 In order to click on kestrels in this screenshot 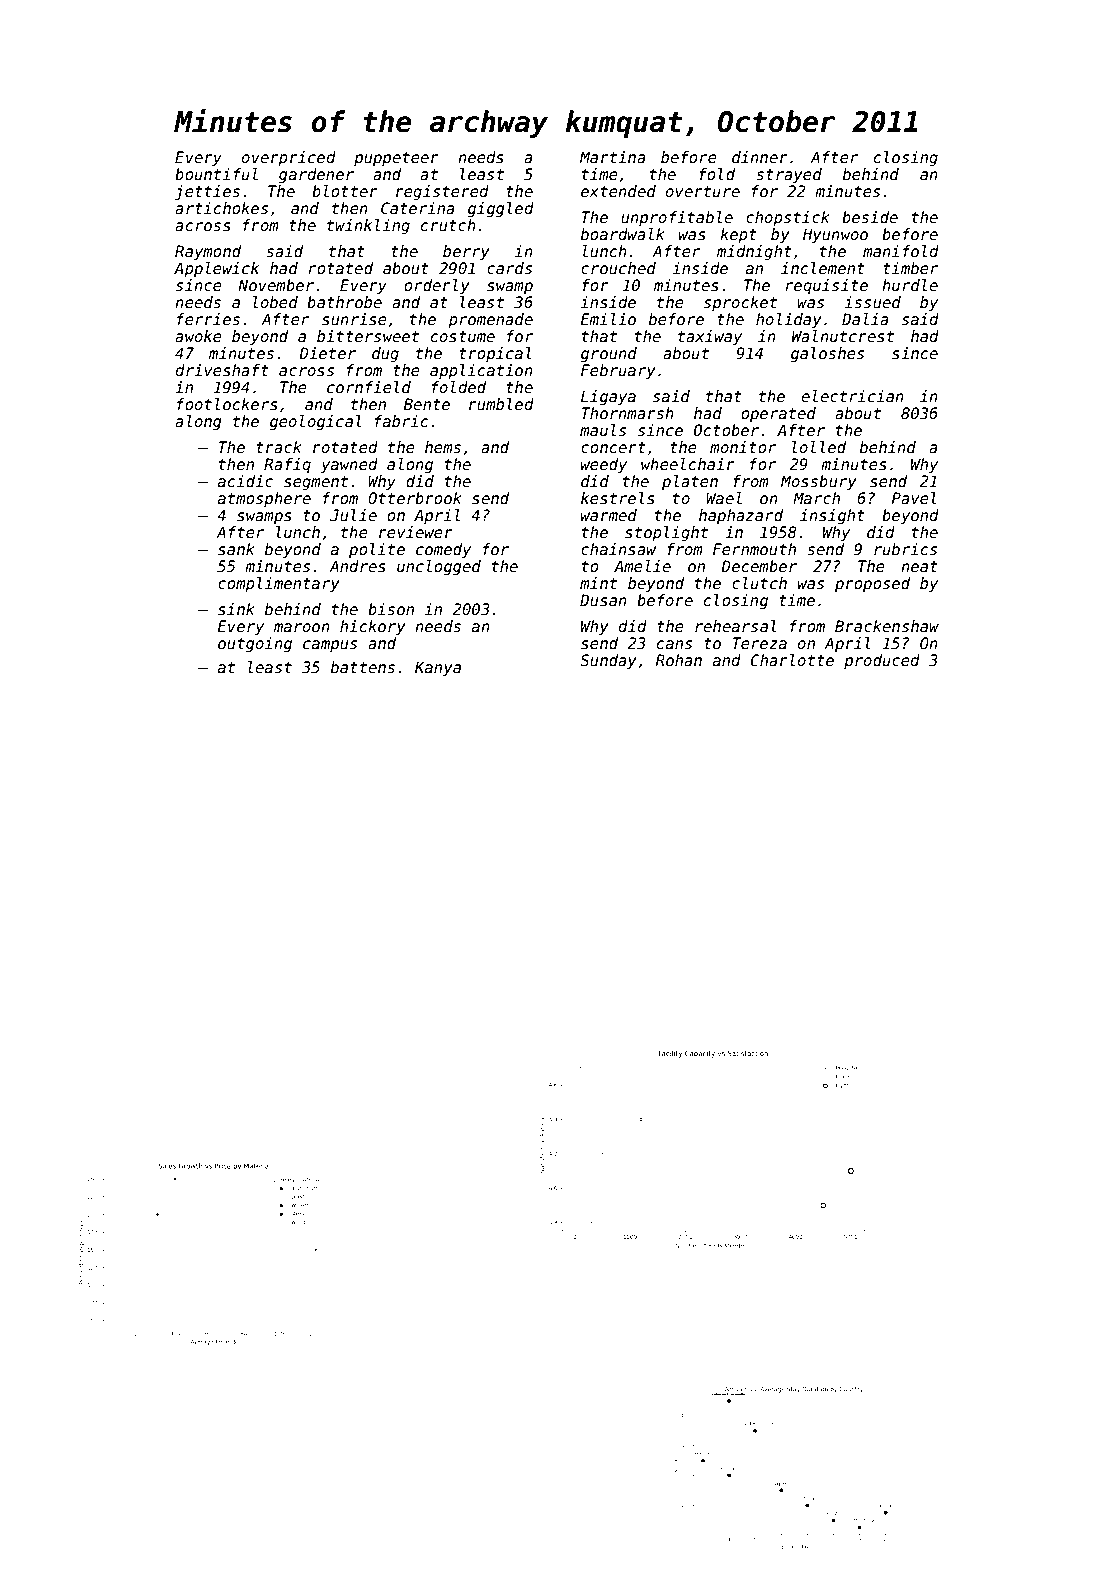, I will do `click(618, 498)`.
